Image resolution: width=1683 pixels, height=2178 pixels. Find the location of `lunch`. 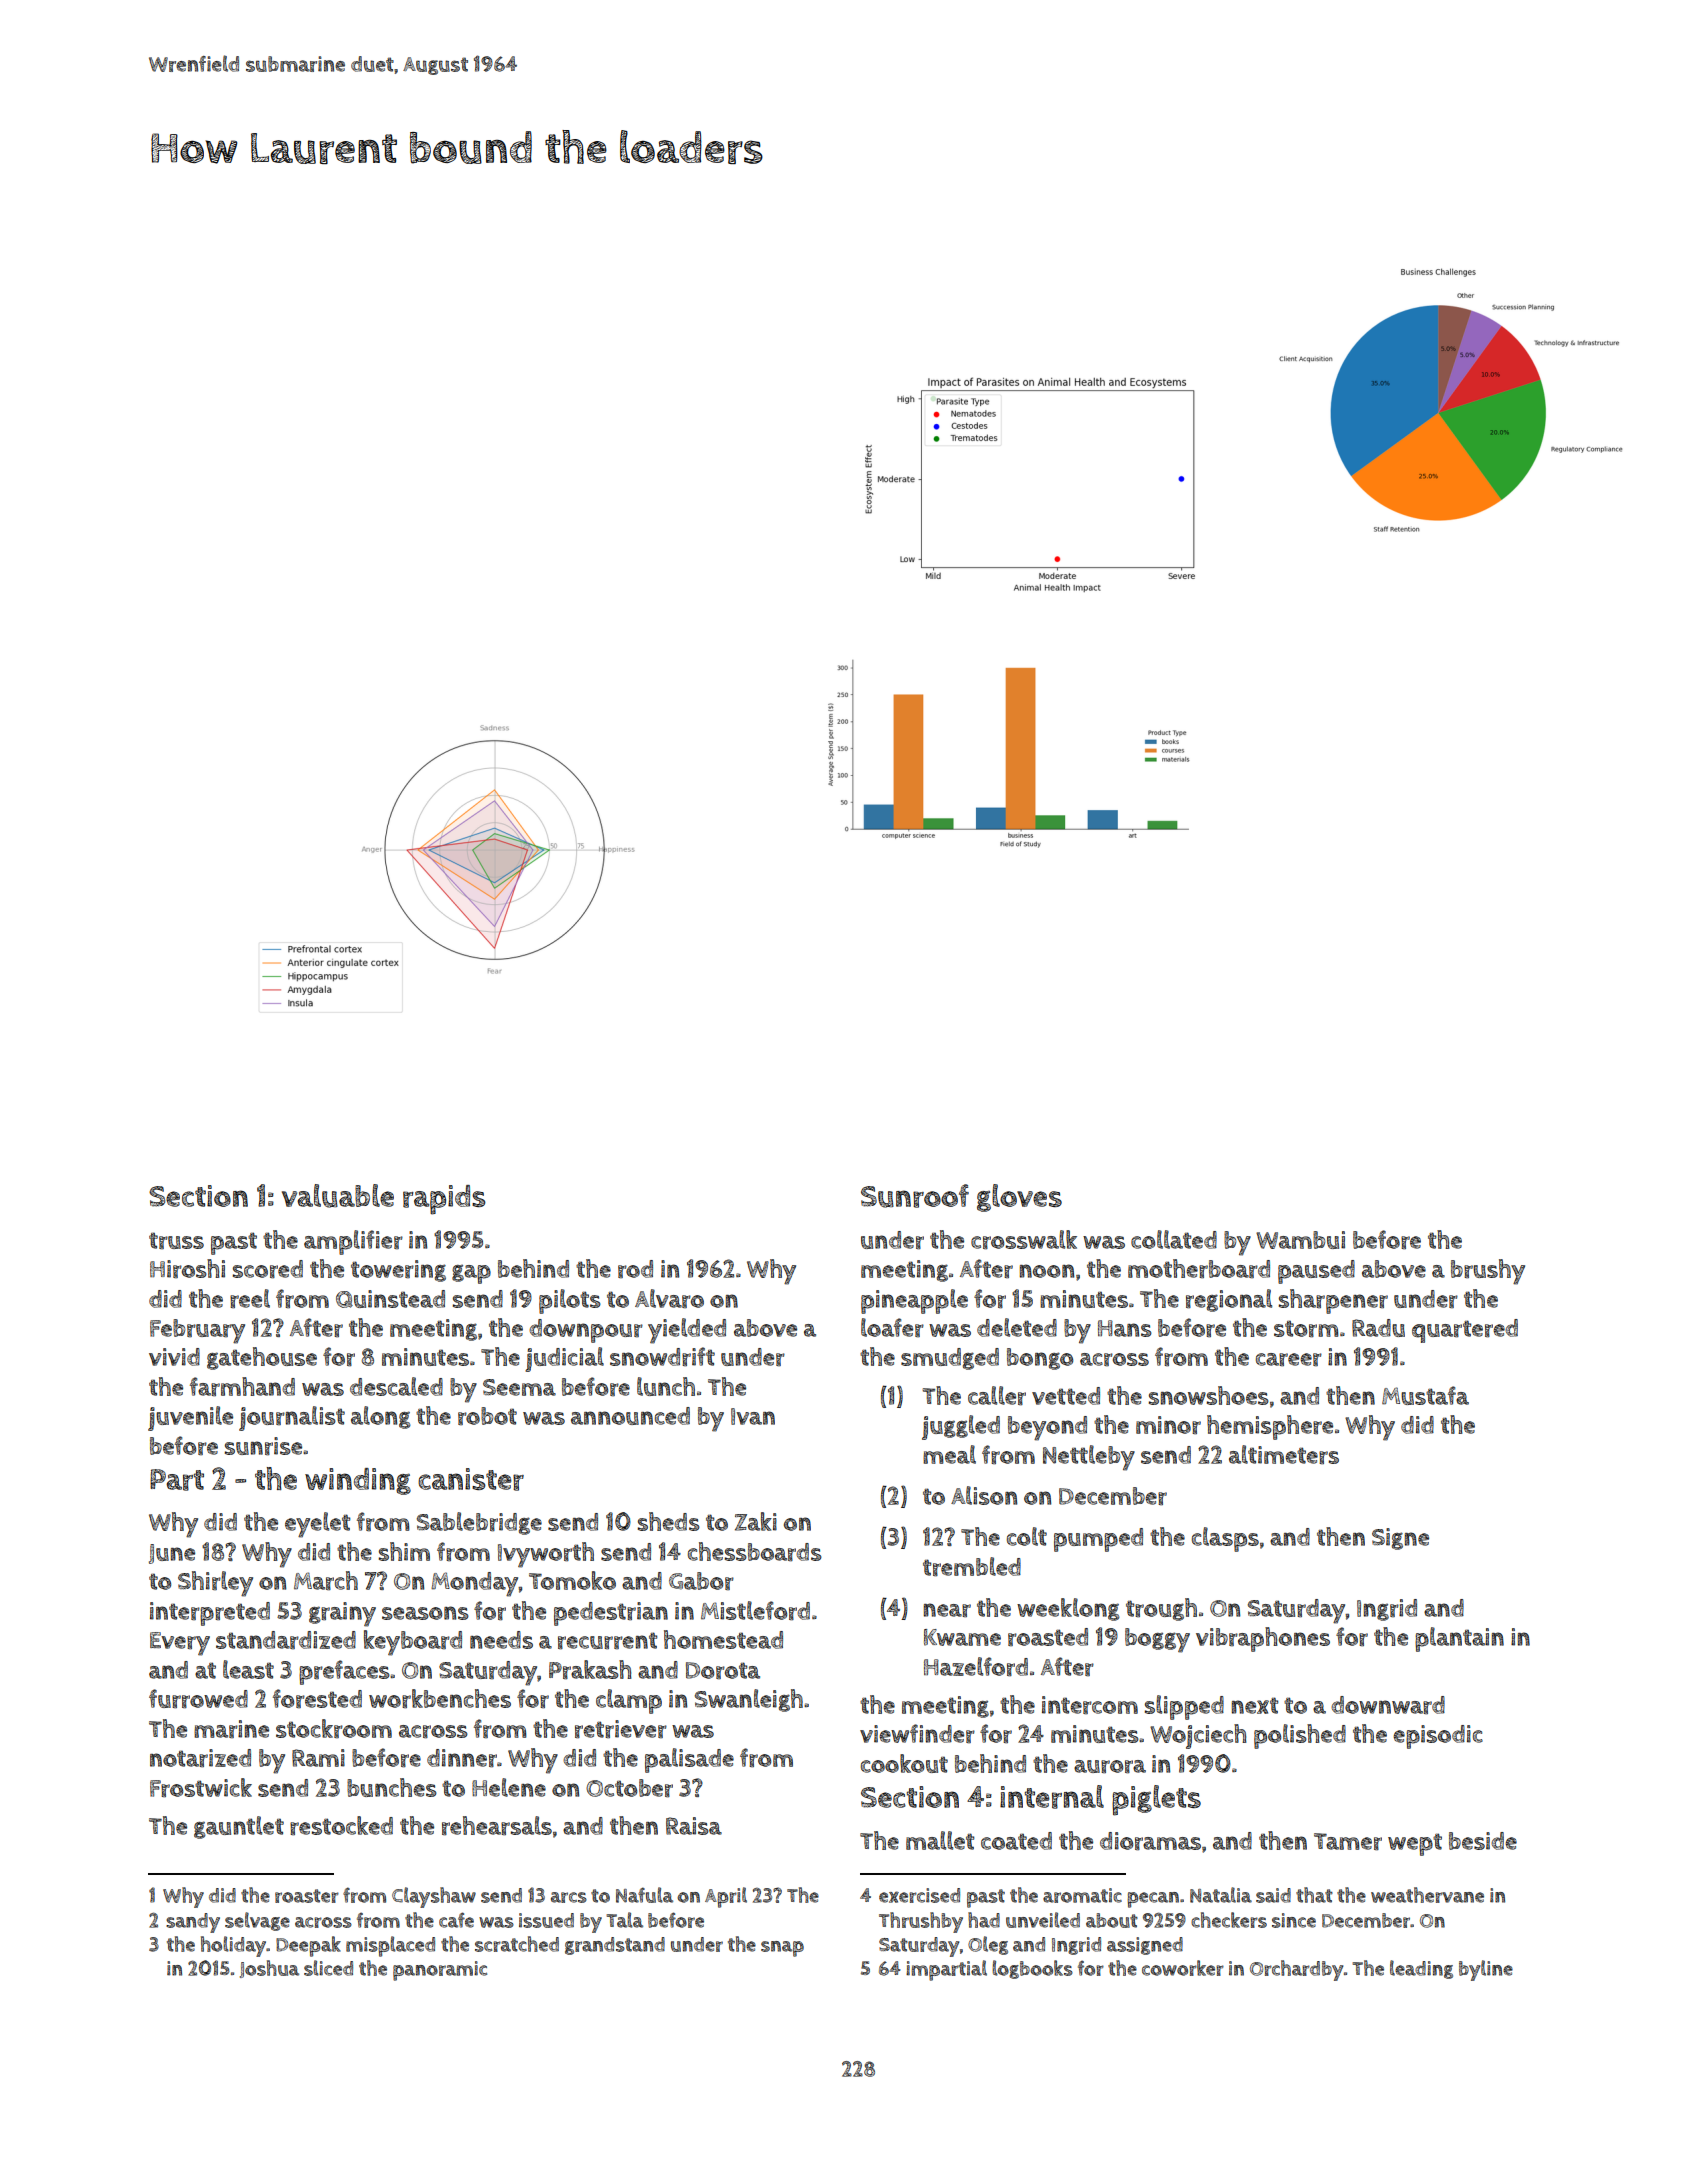

lunch is located at coordinates (666, 1386).
